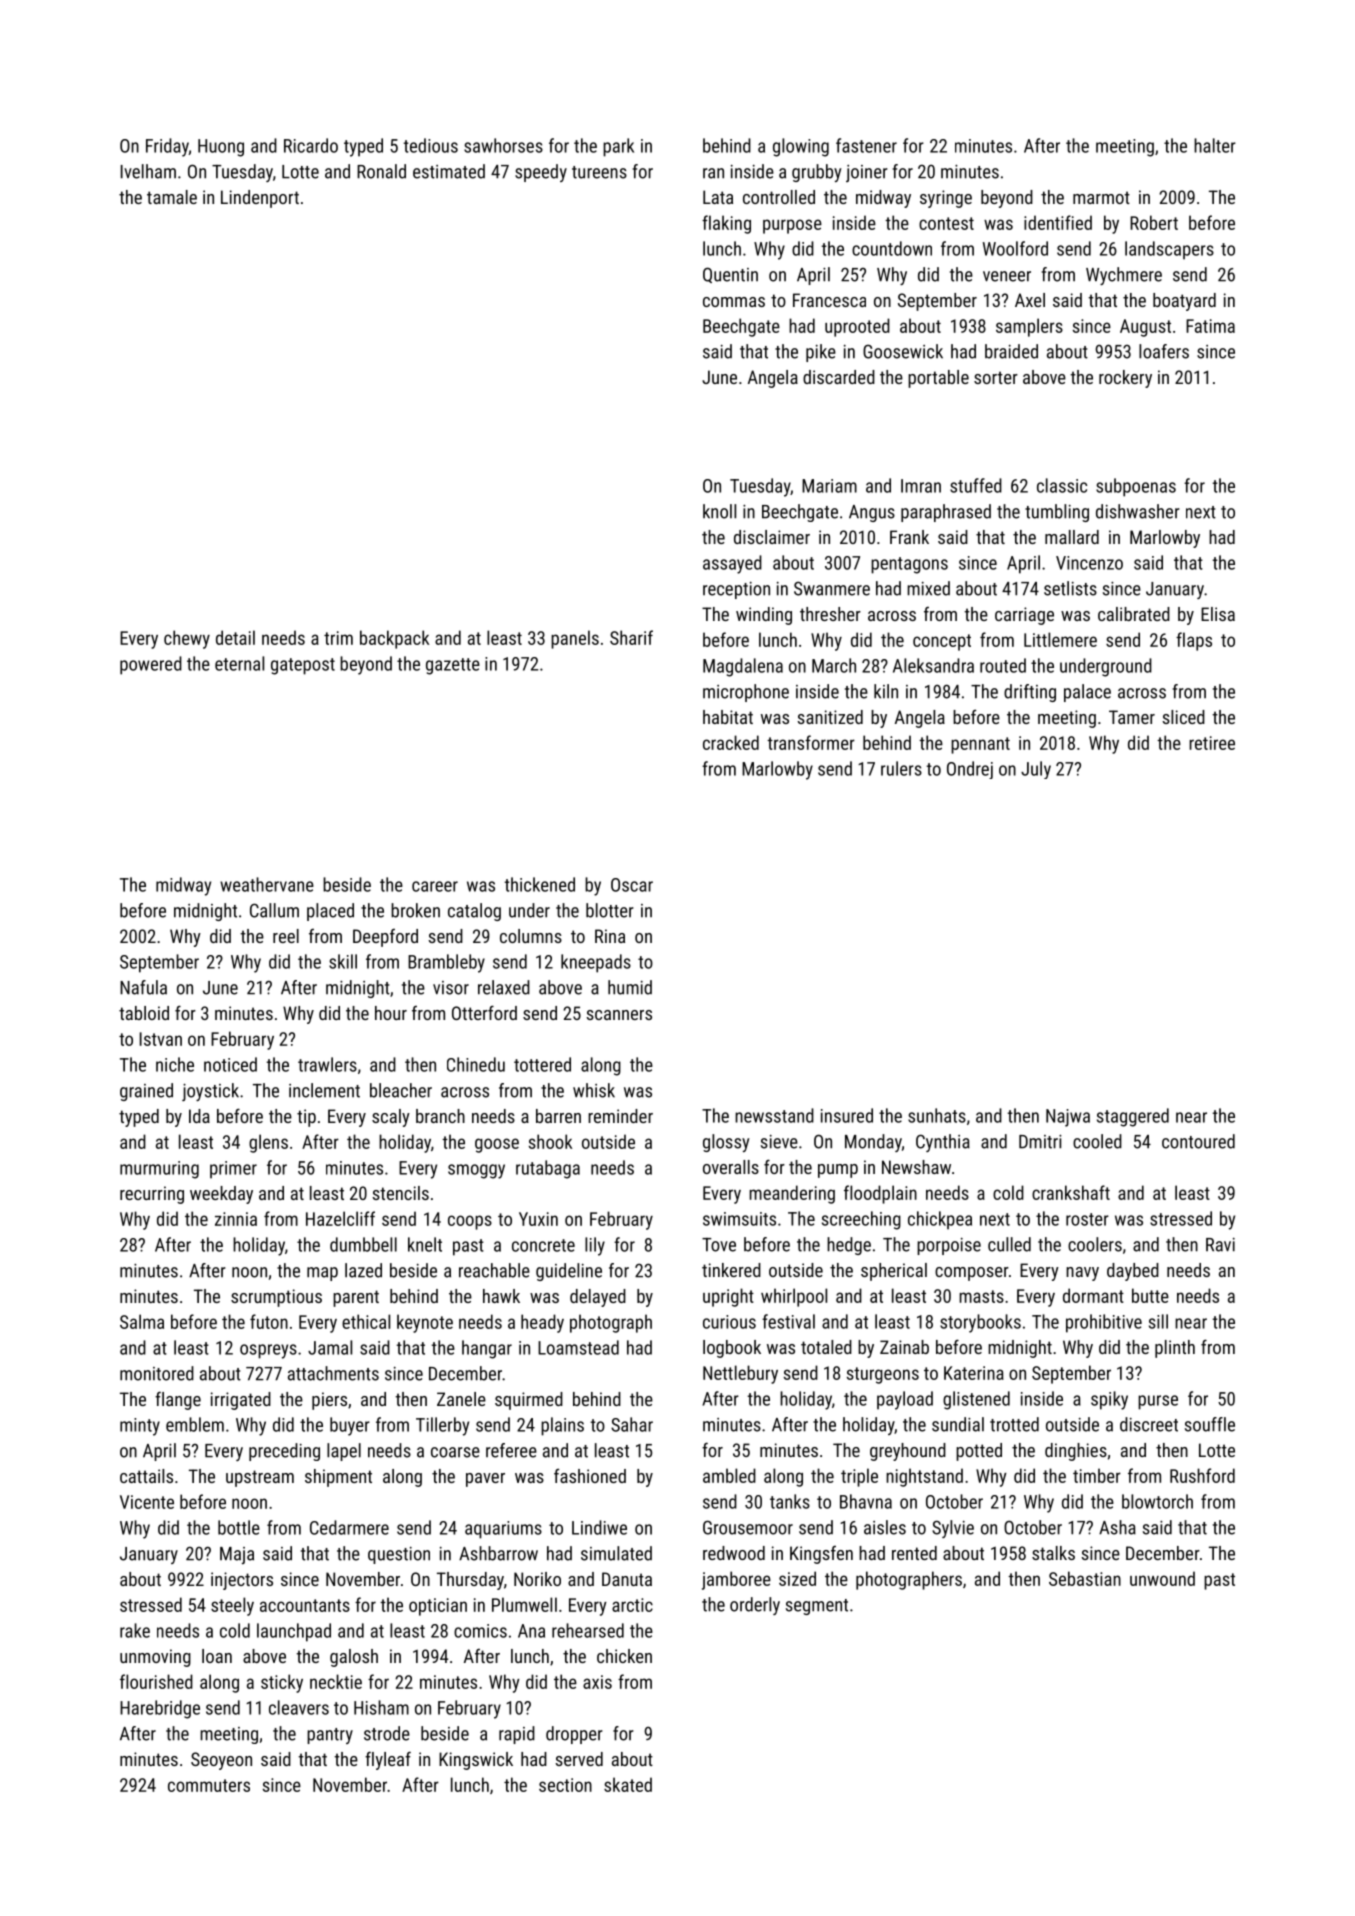  I want to click on Quentin, so click(730, 275).
